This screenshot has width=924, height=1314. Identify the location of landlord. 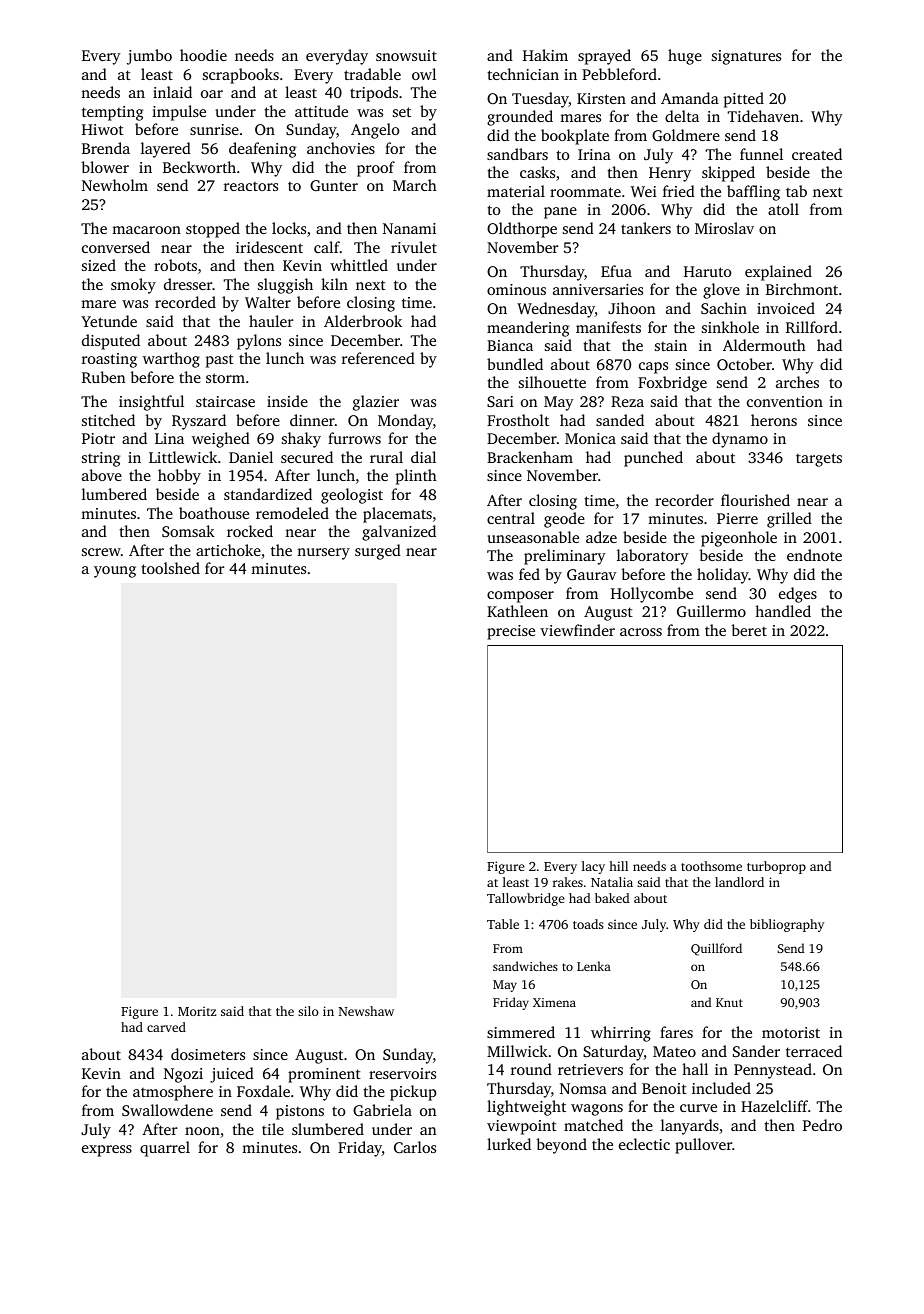
(739, 882).
